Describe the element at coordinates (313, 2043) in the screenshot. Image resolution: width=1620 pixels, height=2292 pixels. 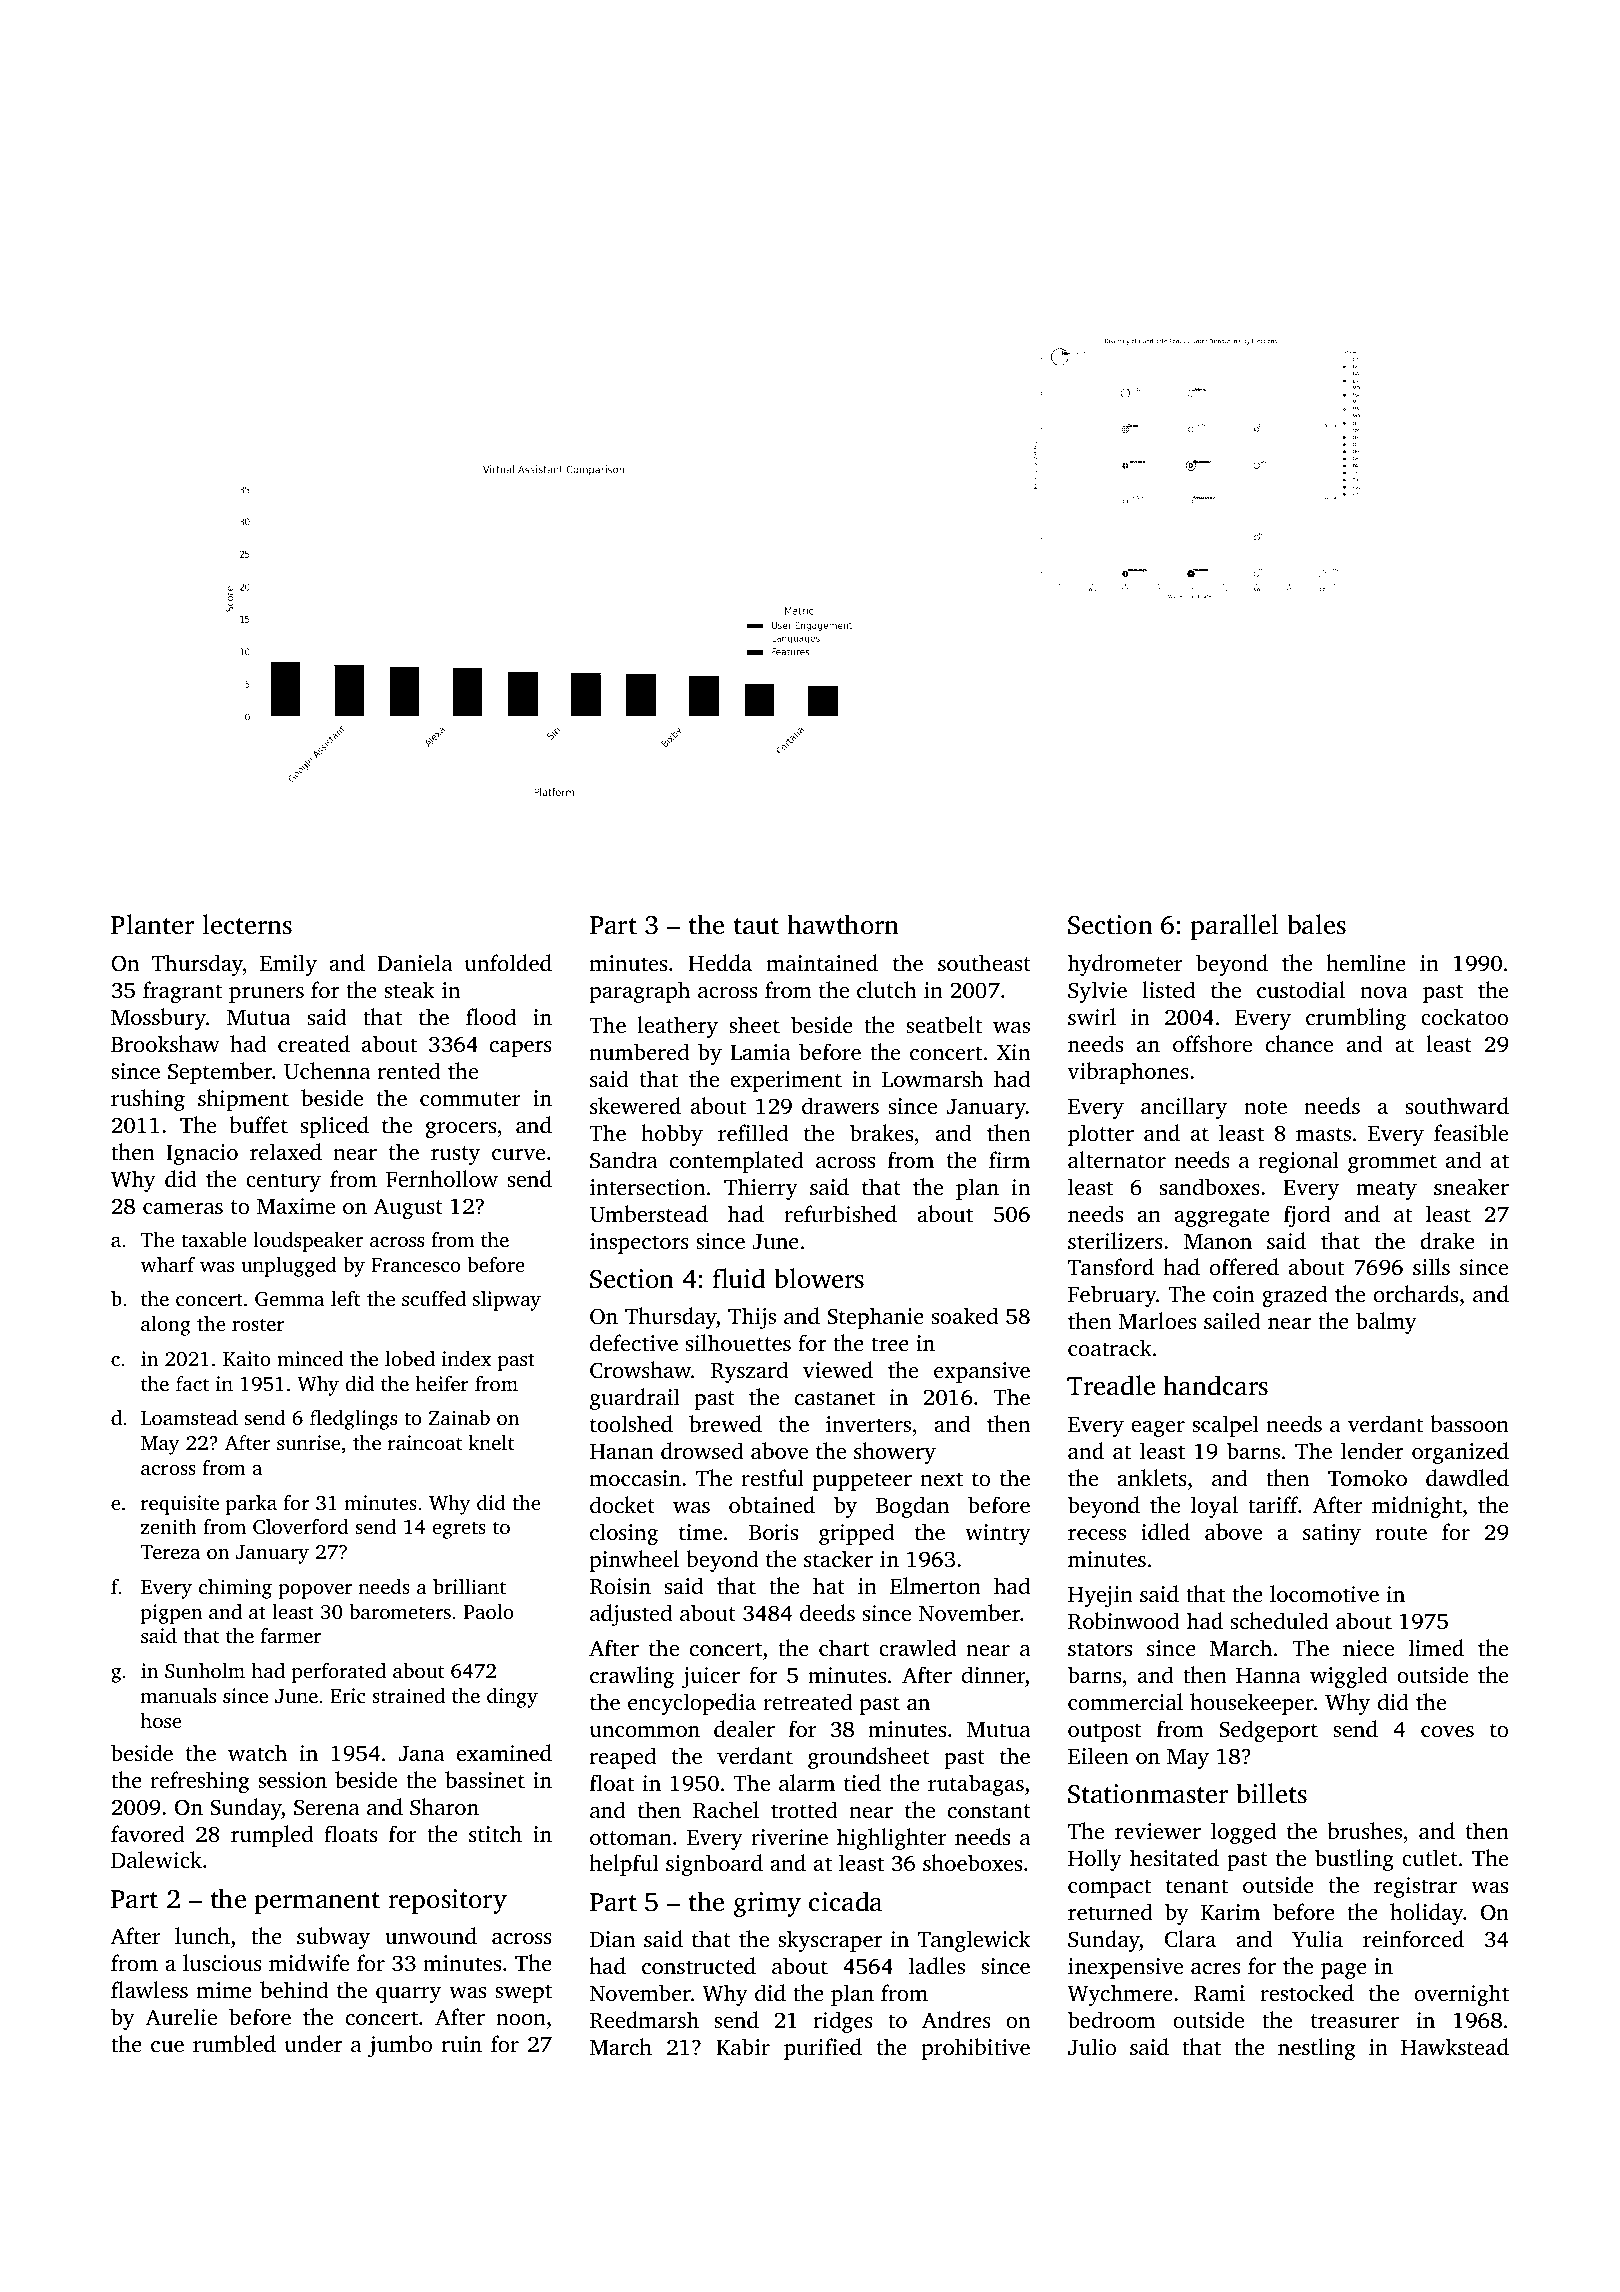
I see `under` at that location.
